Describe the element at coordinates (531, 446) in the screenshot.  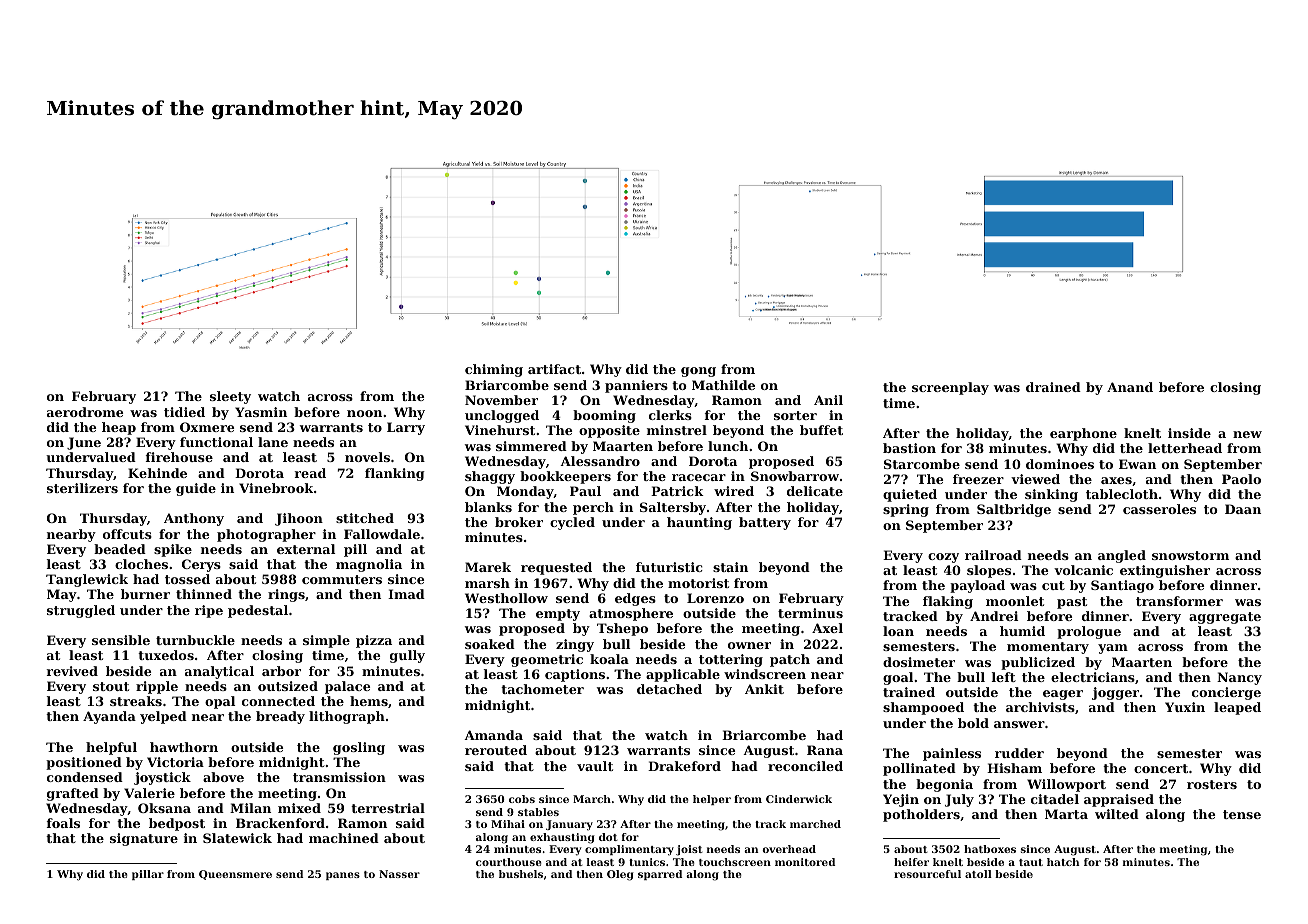
I see `simmered` at that location.
